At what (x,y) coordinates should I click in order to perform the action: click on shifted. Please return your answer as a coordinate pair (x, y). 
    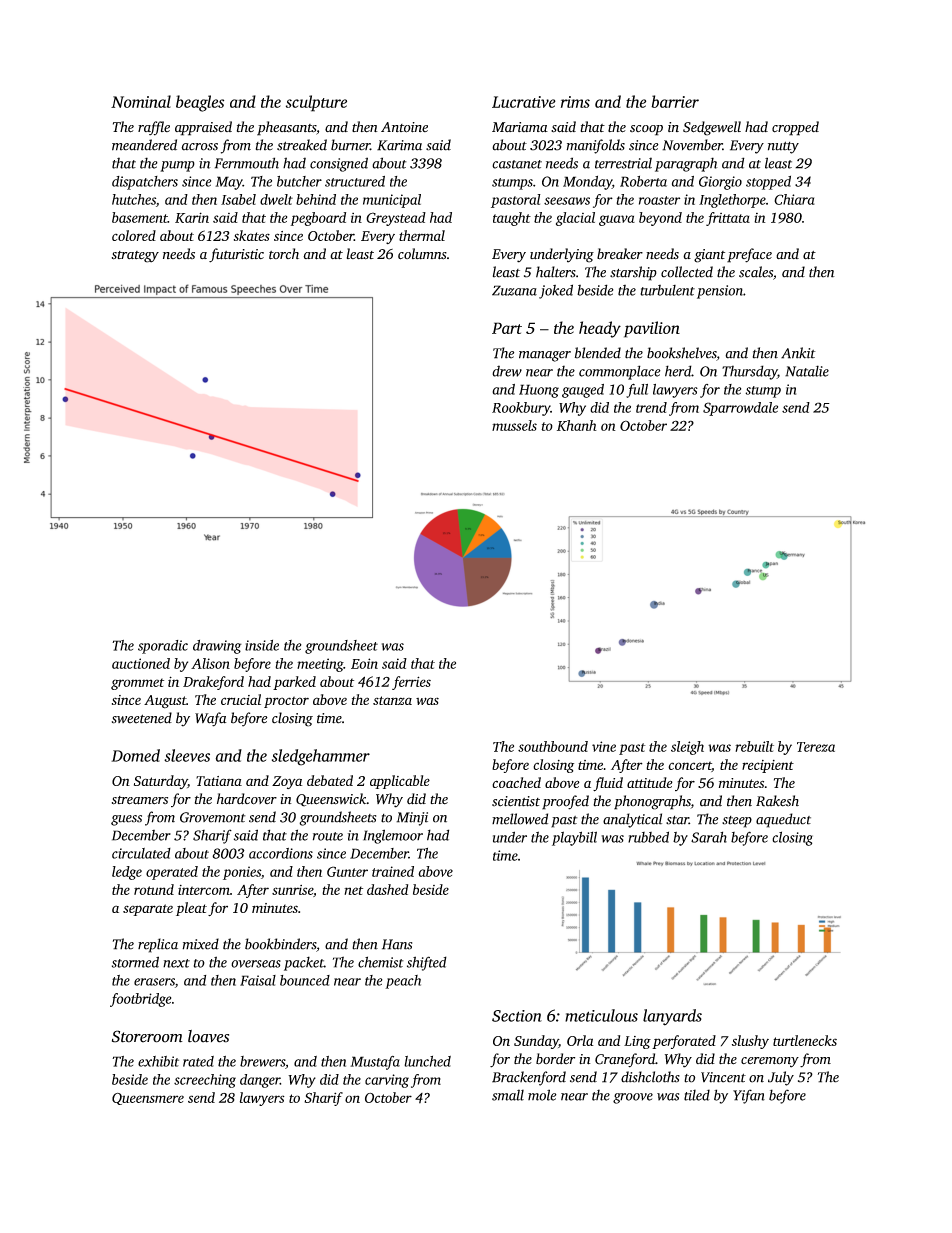
    Looking at the image, I should click on (427, 963).
